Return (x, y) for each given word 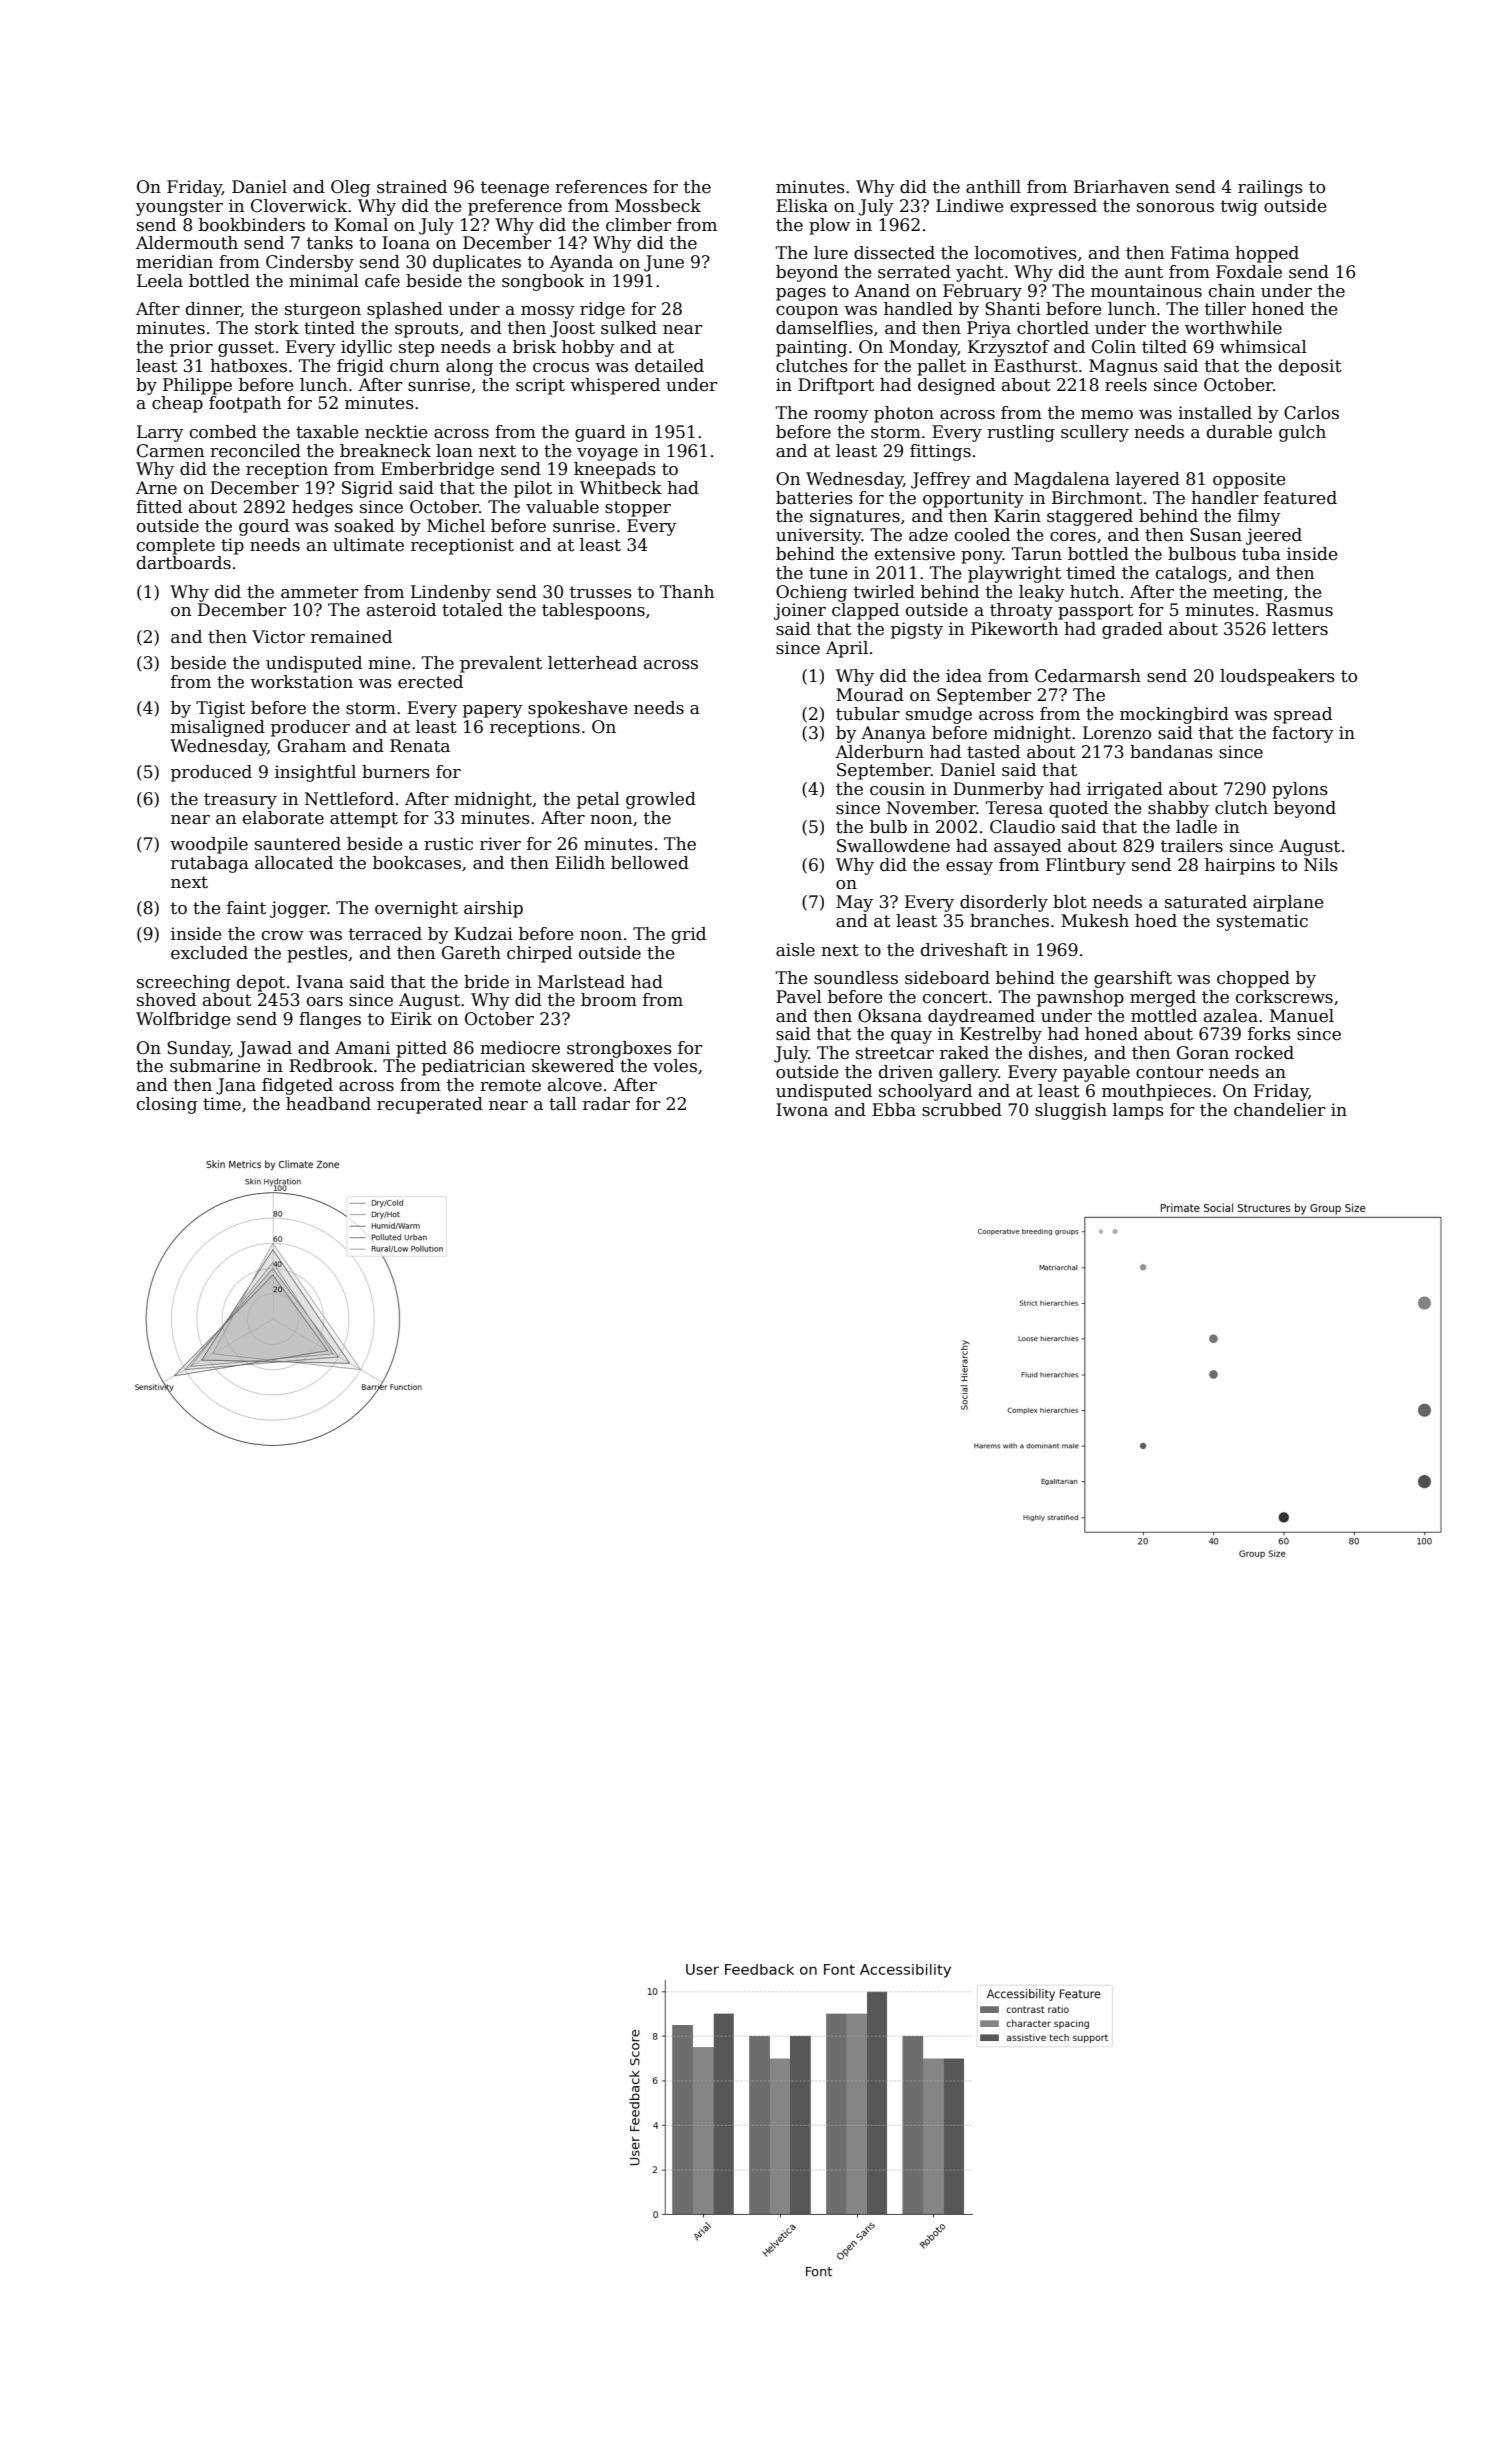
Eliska (802, 206)
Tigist (220, 709)
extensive (915, 554)
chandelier (1280, 1110)
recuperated (430, 1105)
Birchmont (1097, 498)
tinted (329, 328)
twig (1239, 207)
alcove (575, 1085)
